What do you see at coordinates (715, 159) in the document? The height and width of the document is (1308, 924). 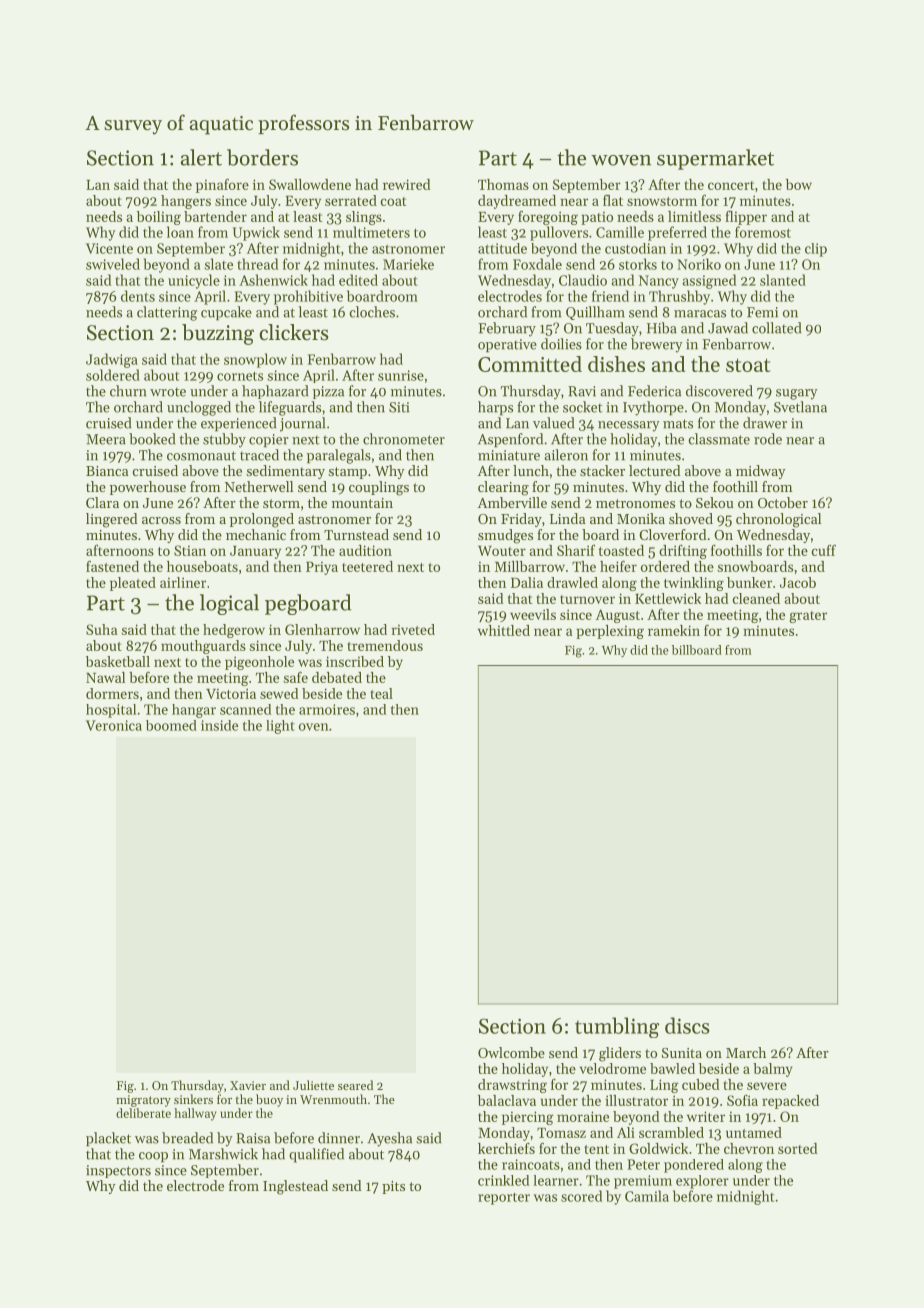 I see `supermarket` at bounding box center [715, 159].
